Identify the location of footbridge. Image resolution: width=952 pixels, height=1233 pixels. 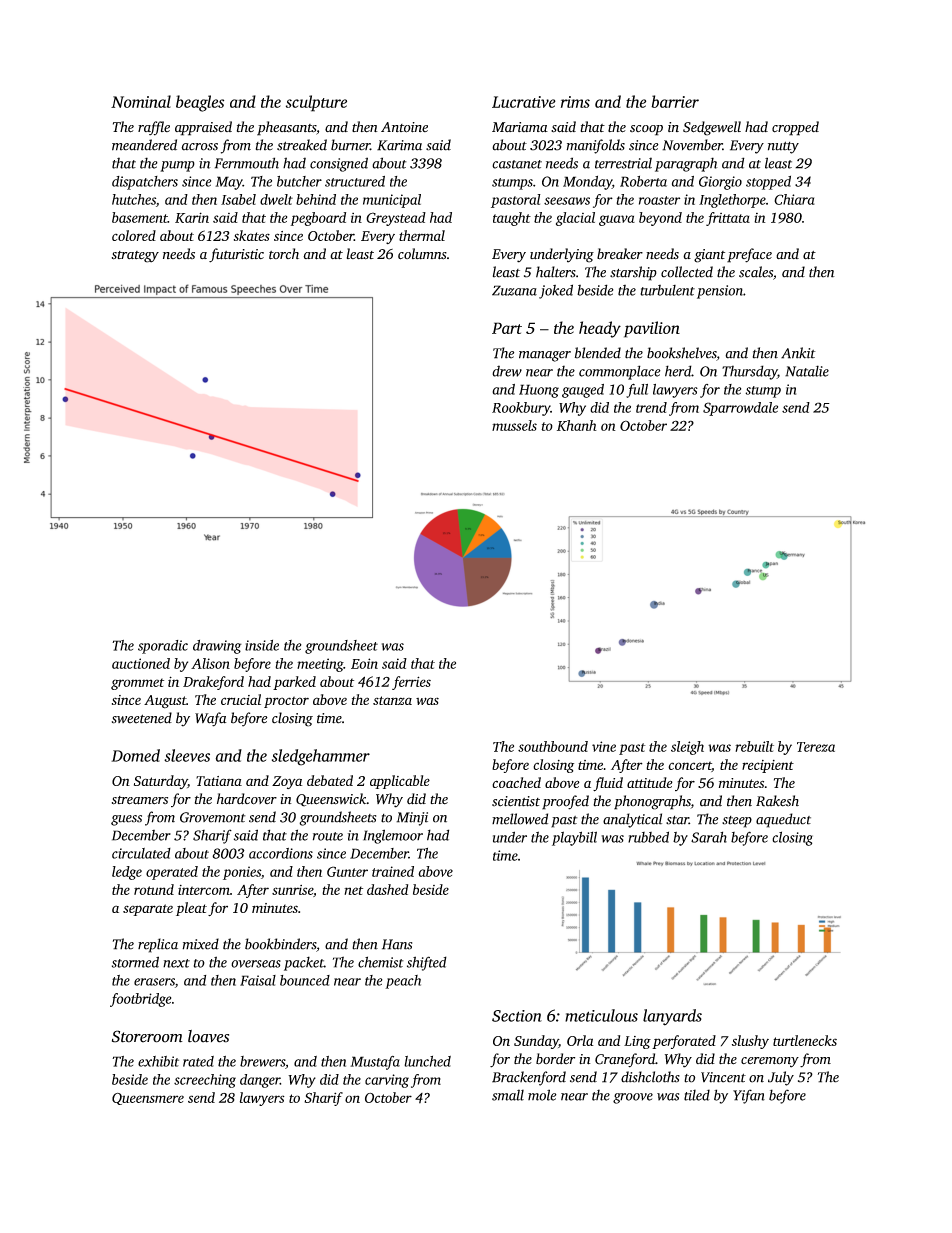
(140, 1000).
